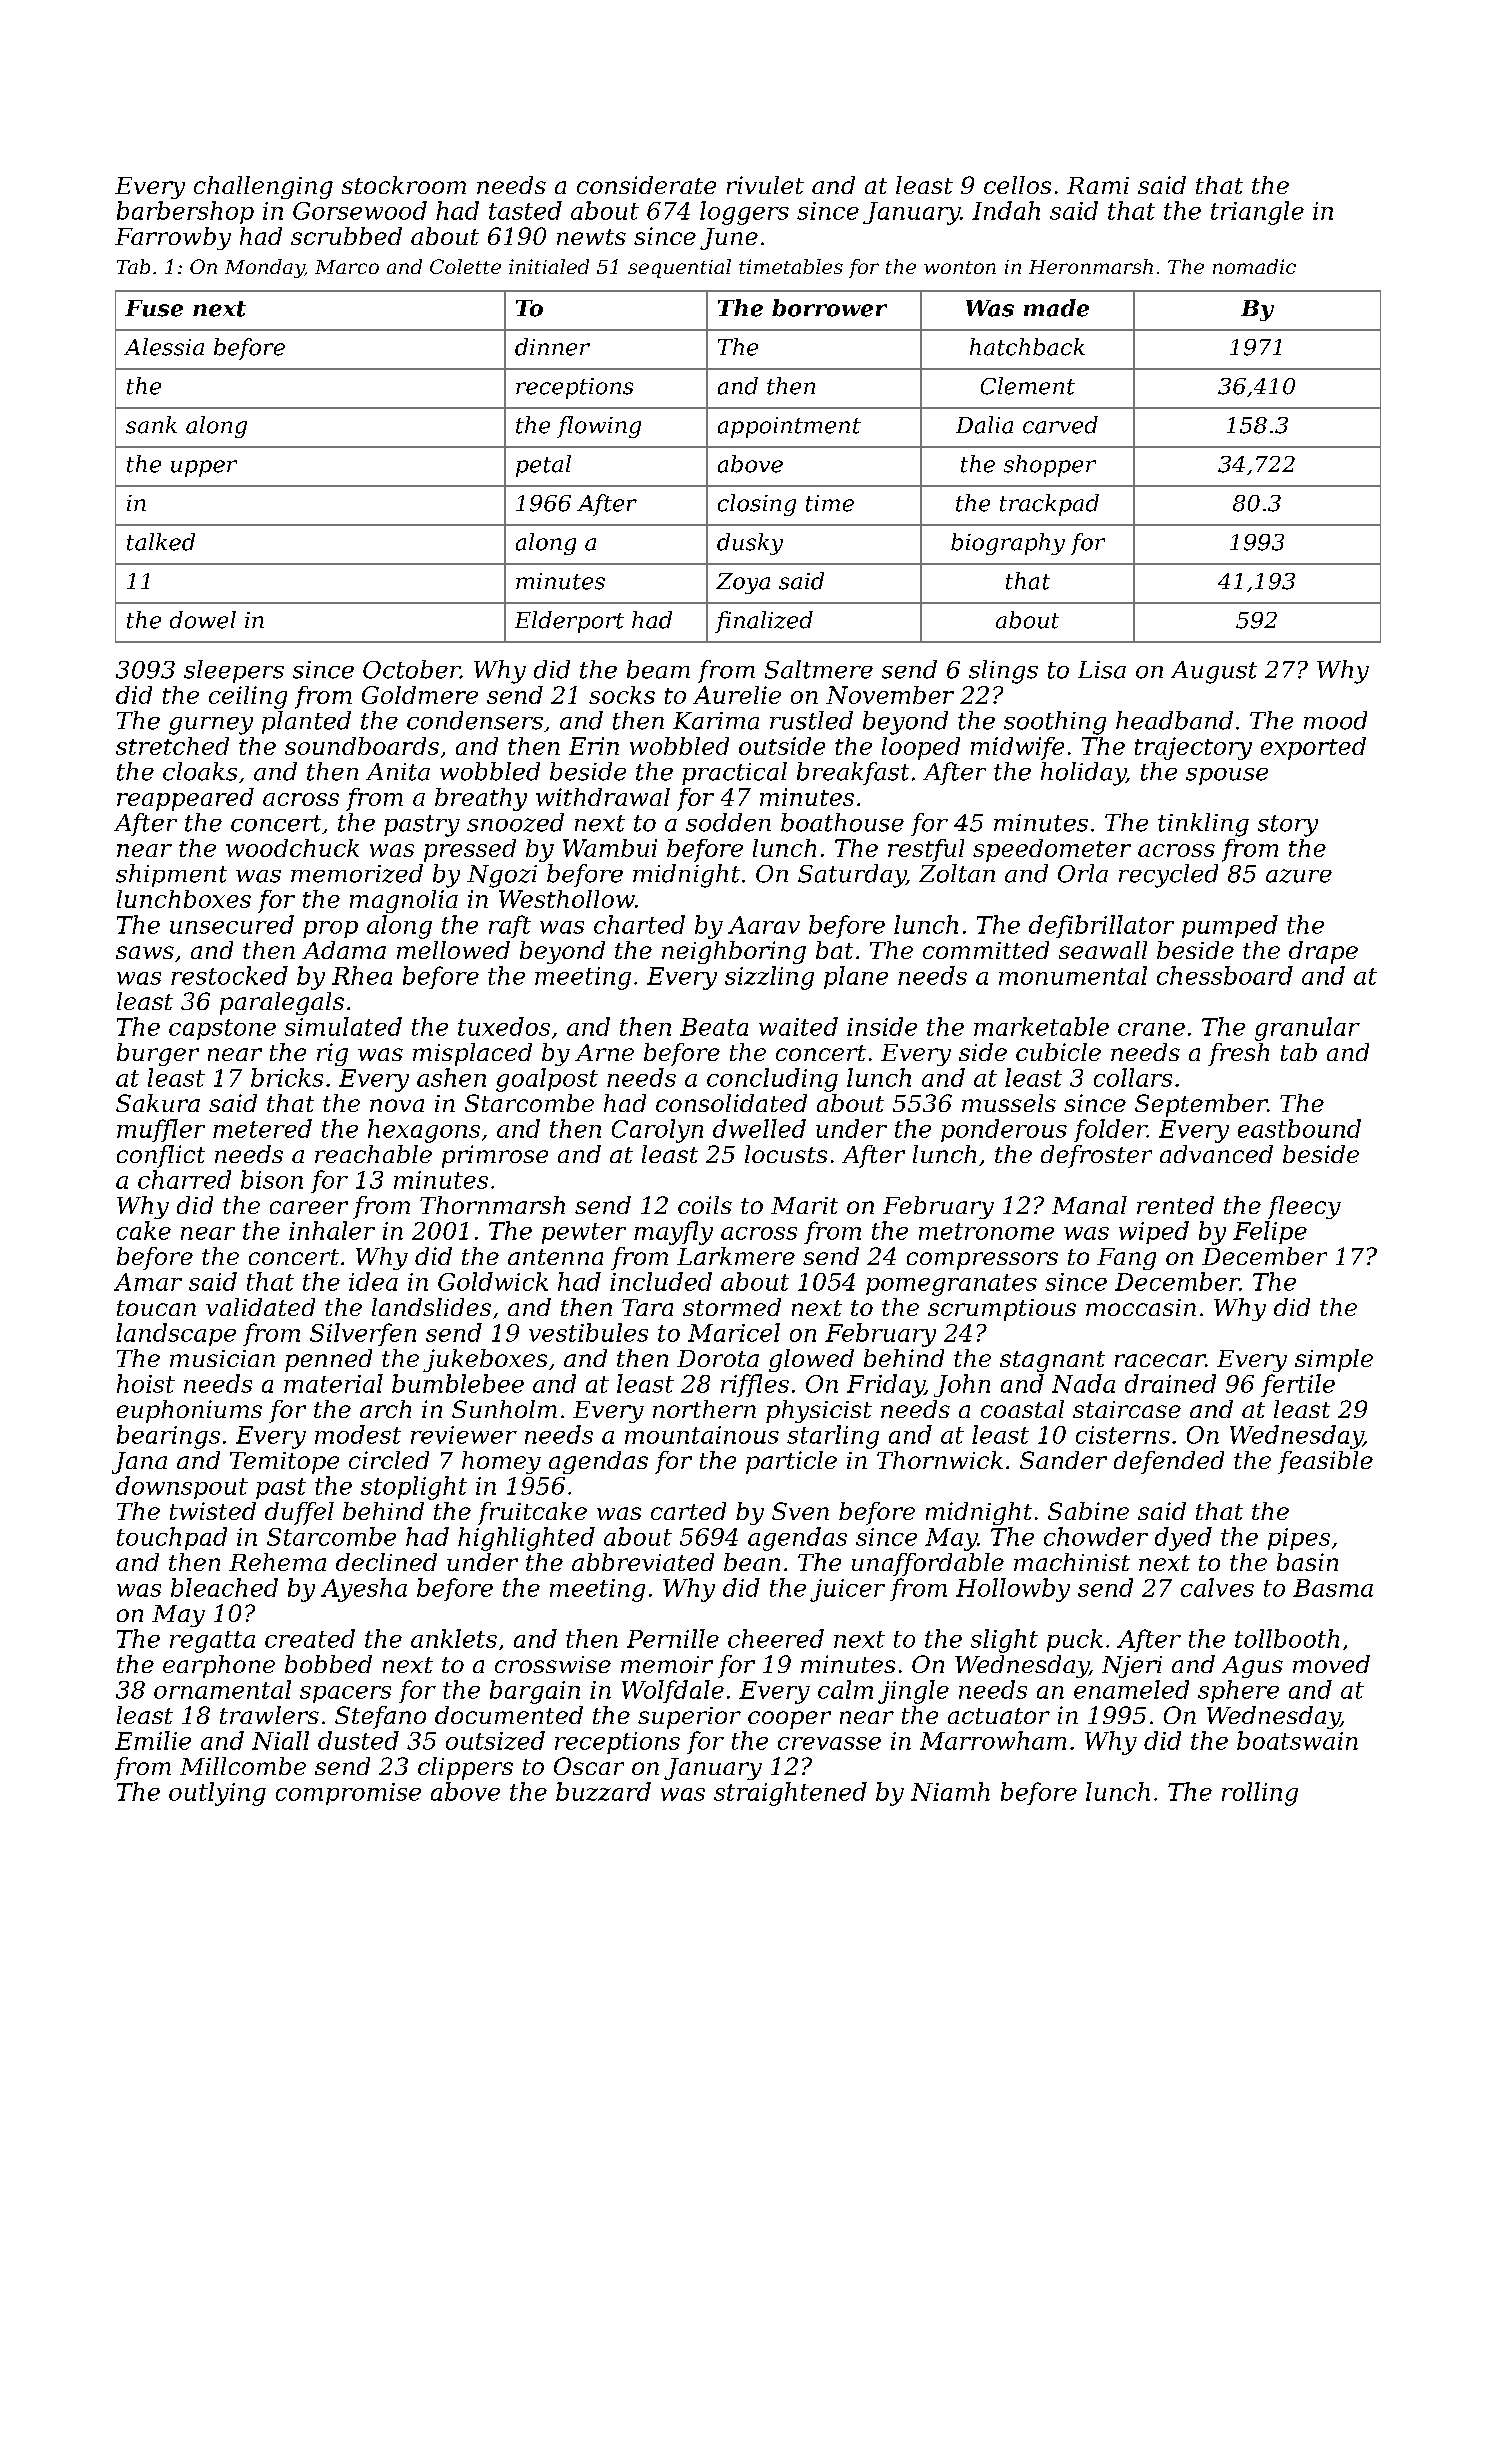 This screenshot has height=2464, width=1496. What do you see at coordinates (829, 308) in the screenshot?
I see `borrower` at bounding box center [829, 308].
